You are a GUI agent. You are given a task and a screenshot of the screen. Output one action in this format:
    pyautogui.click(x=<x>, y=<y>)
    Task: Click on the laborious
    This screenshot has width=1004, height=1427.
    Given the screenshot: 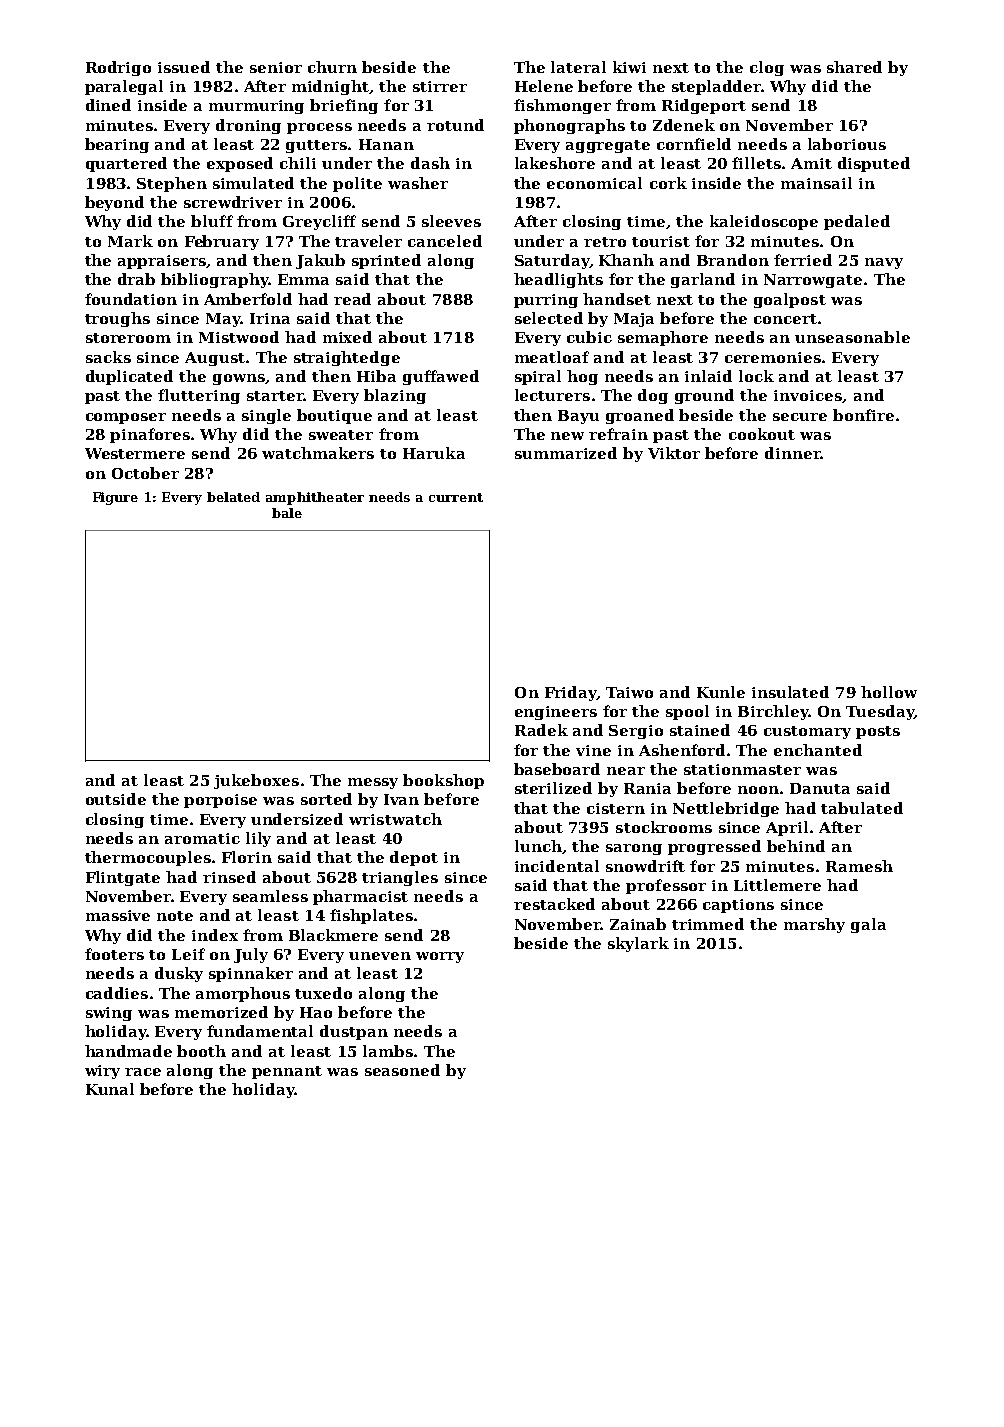 What is the action you would take?
    pyautogui.click(x=847, y=144)
